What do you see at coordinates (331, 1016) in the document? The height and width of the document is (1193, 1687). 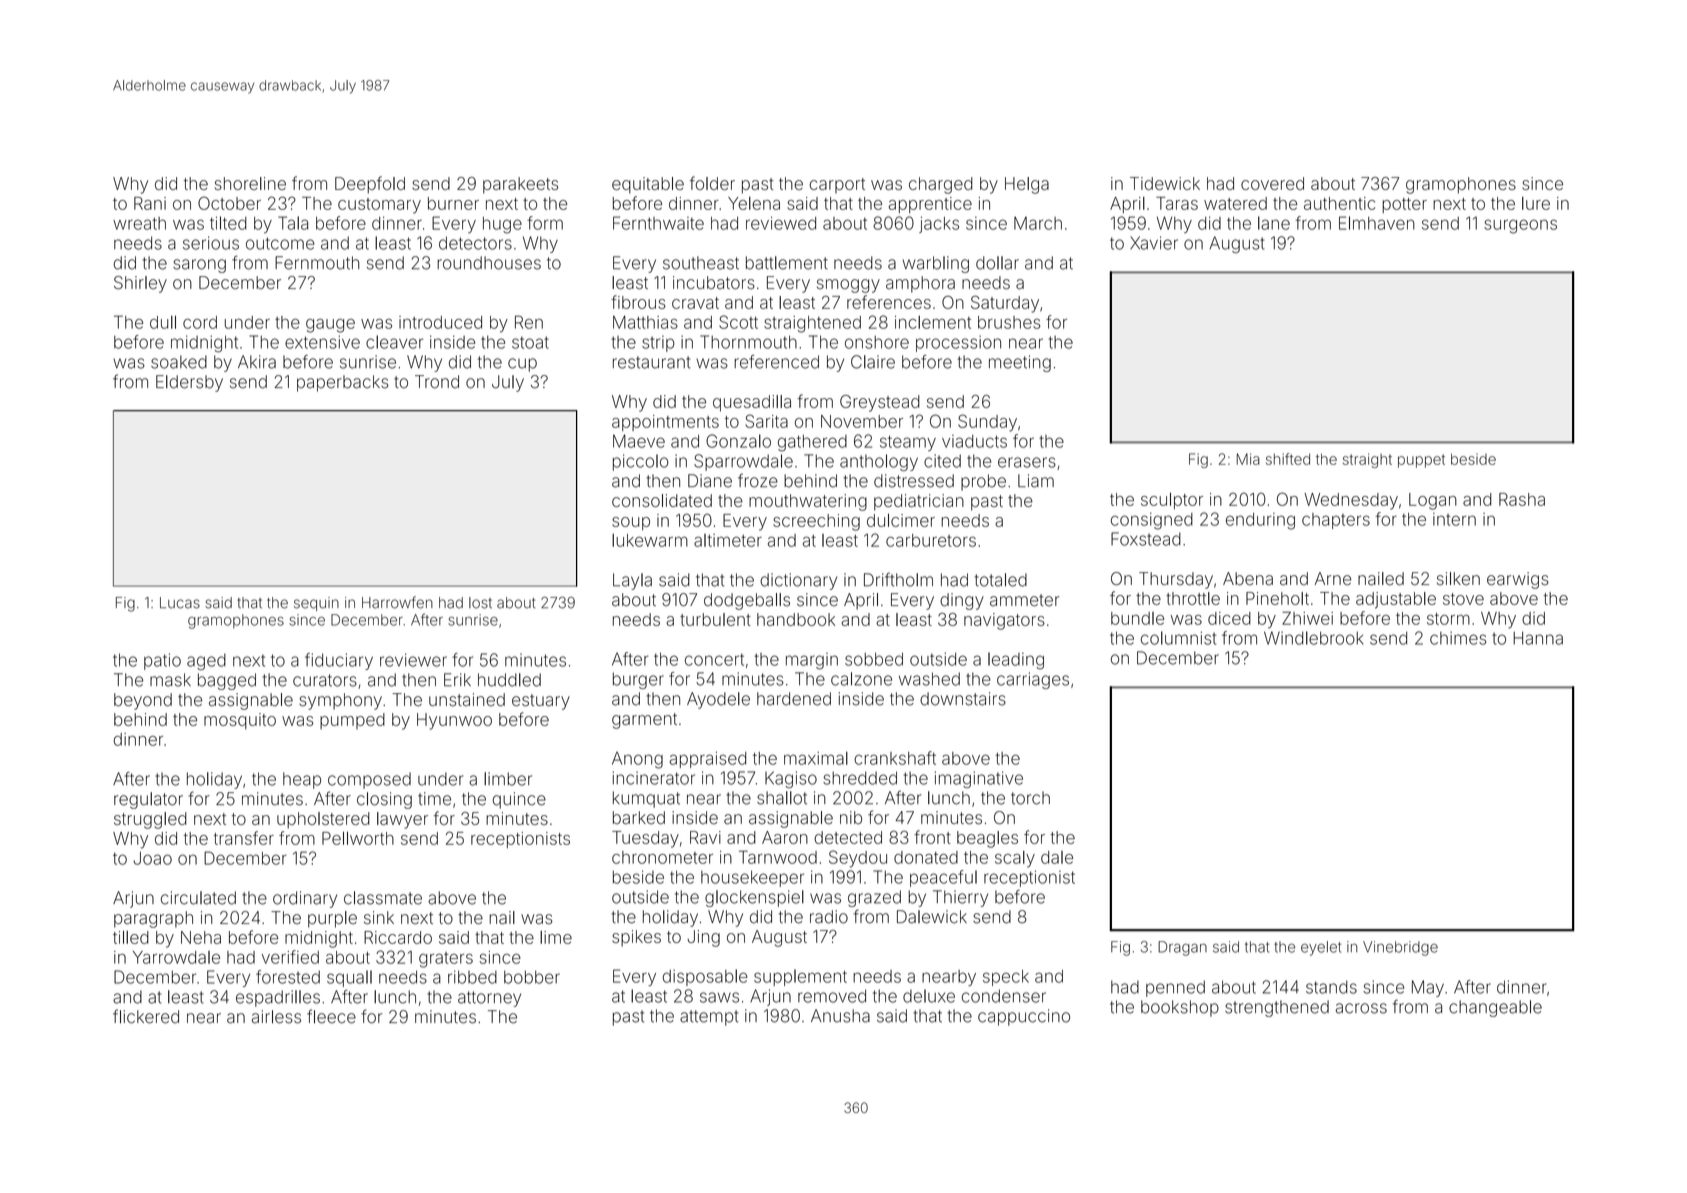 I see `fleece` at bounding box center [331, 1016].
